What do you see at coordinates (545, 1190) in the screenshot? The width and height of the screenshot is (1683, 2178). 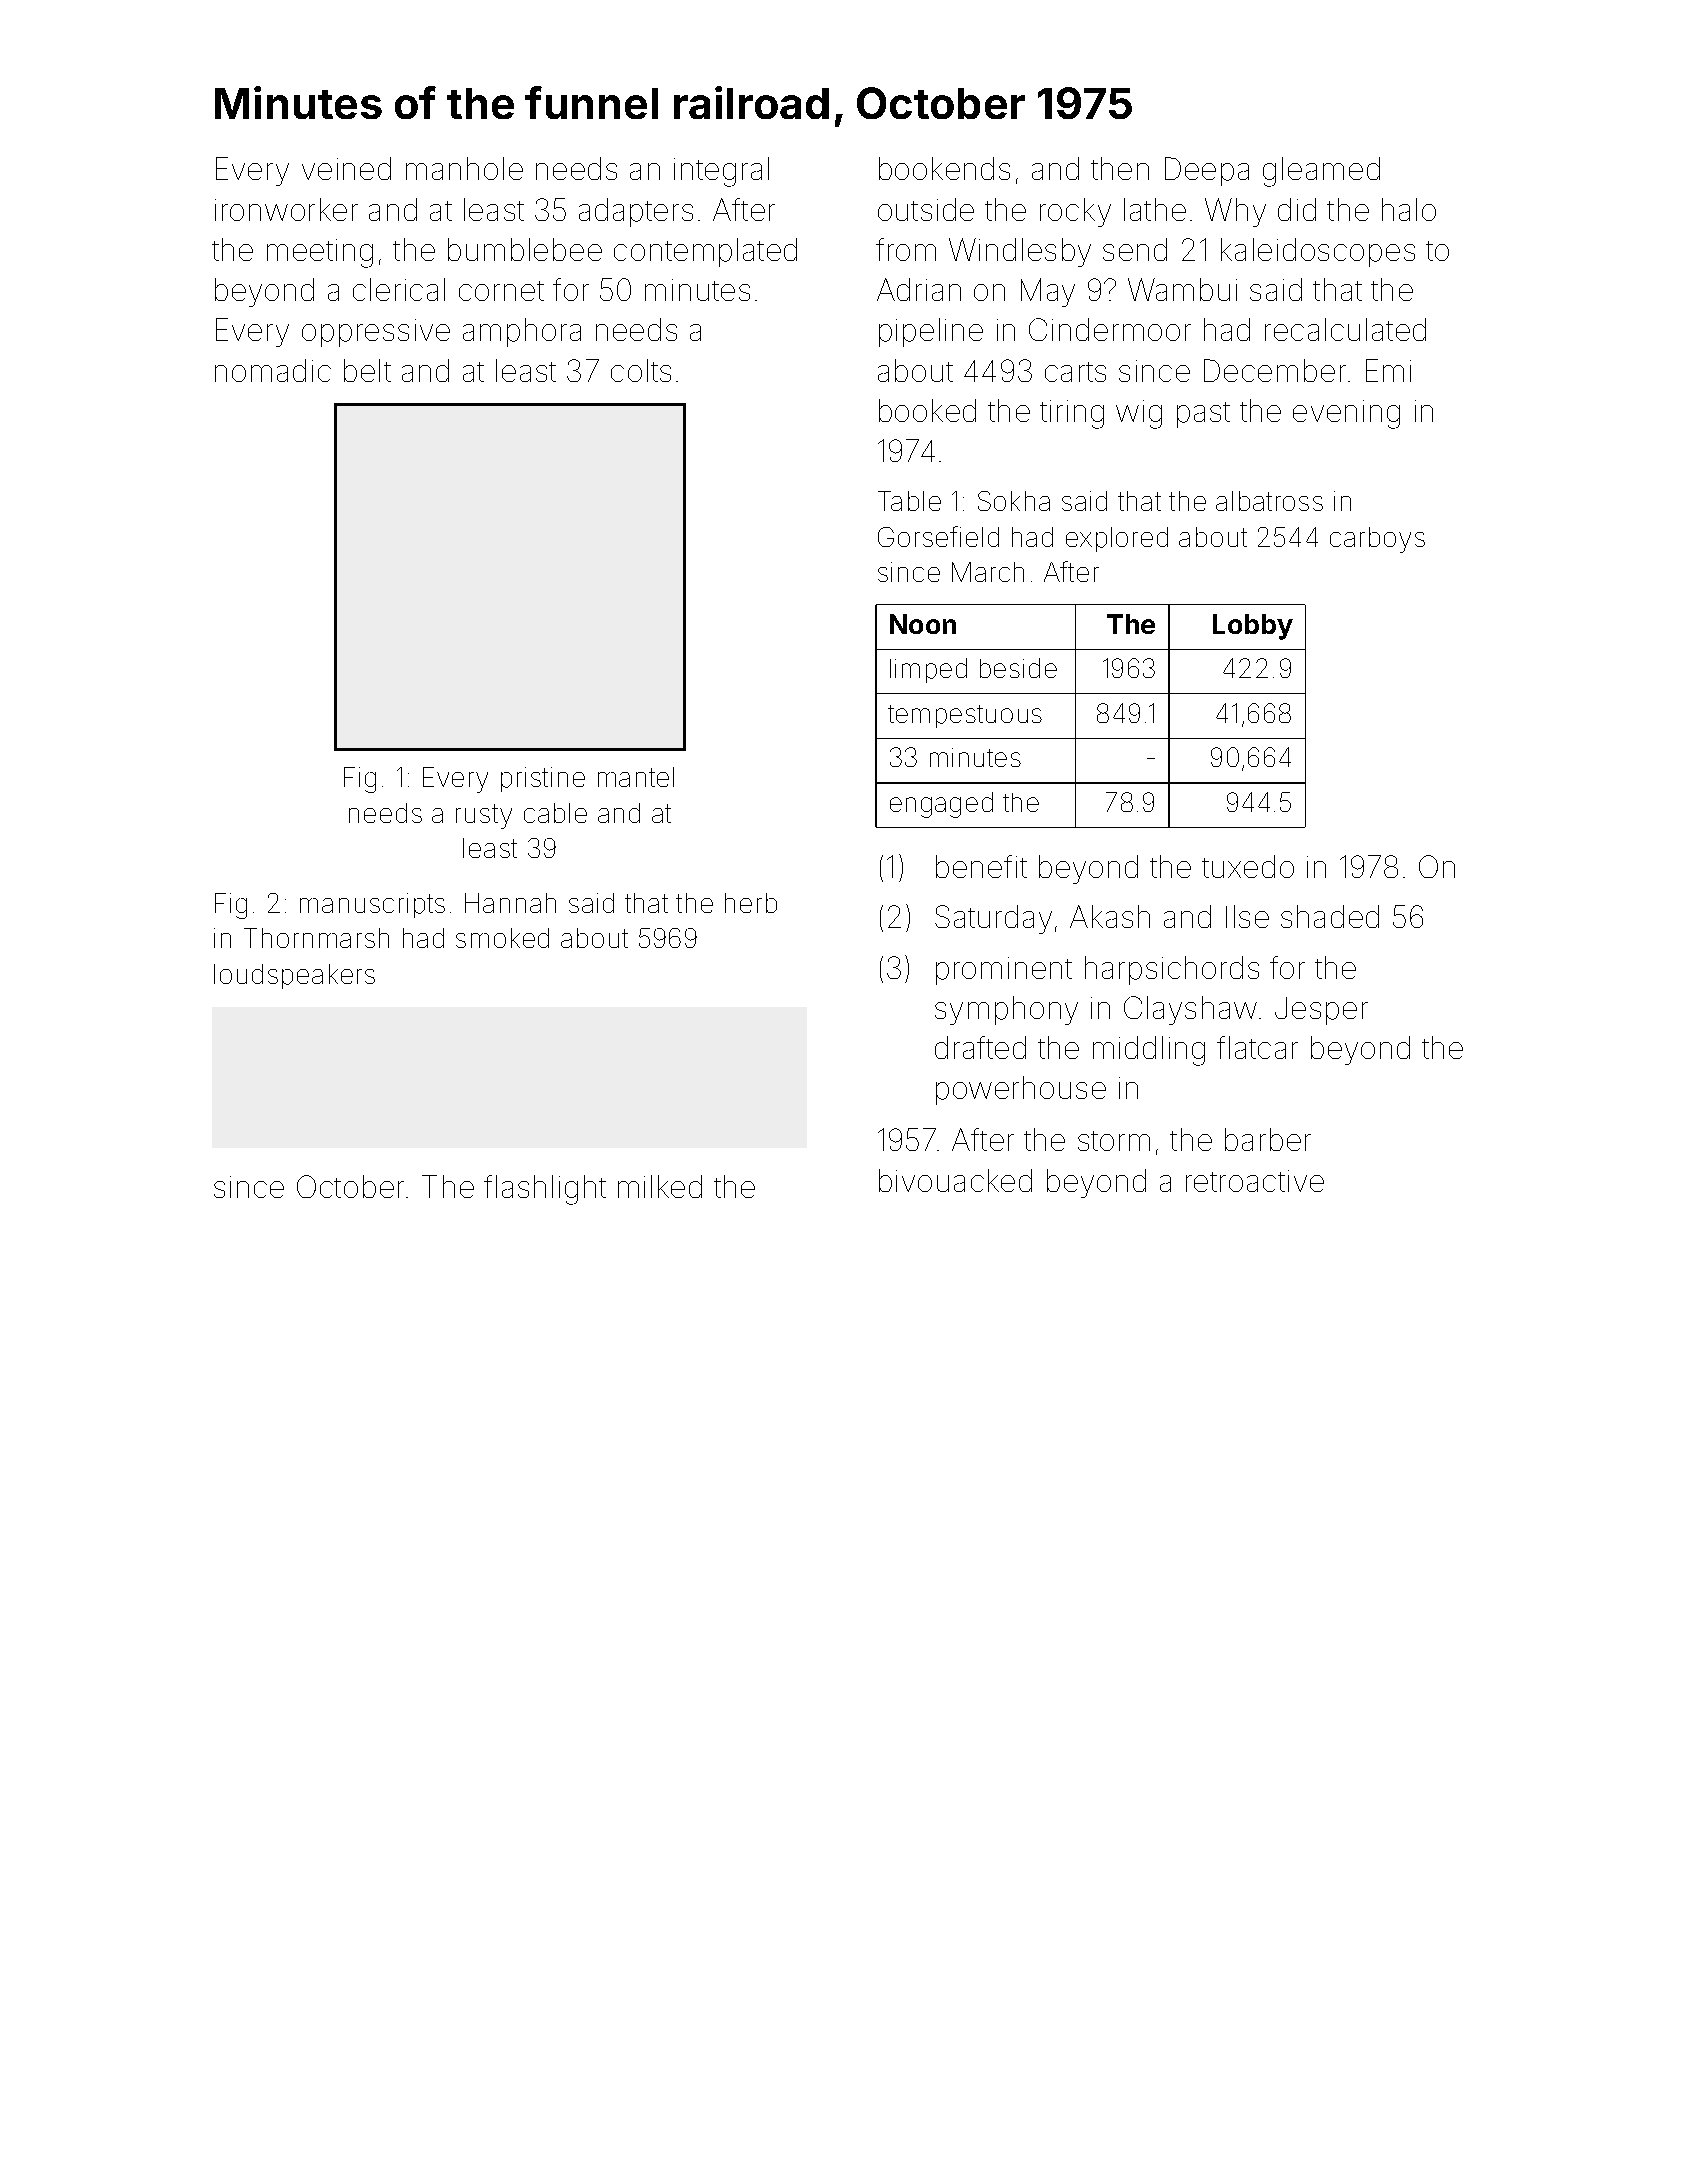 I see `flashlight` at bounding box center [545, 1190].
